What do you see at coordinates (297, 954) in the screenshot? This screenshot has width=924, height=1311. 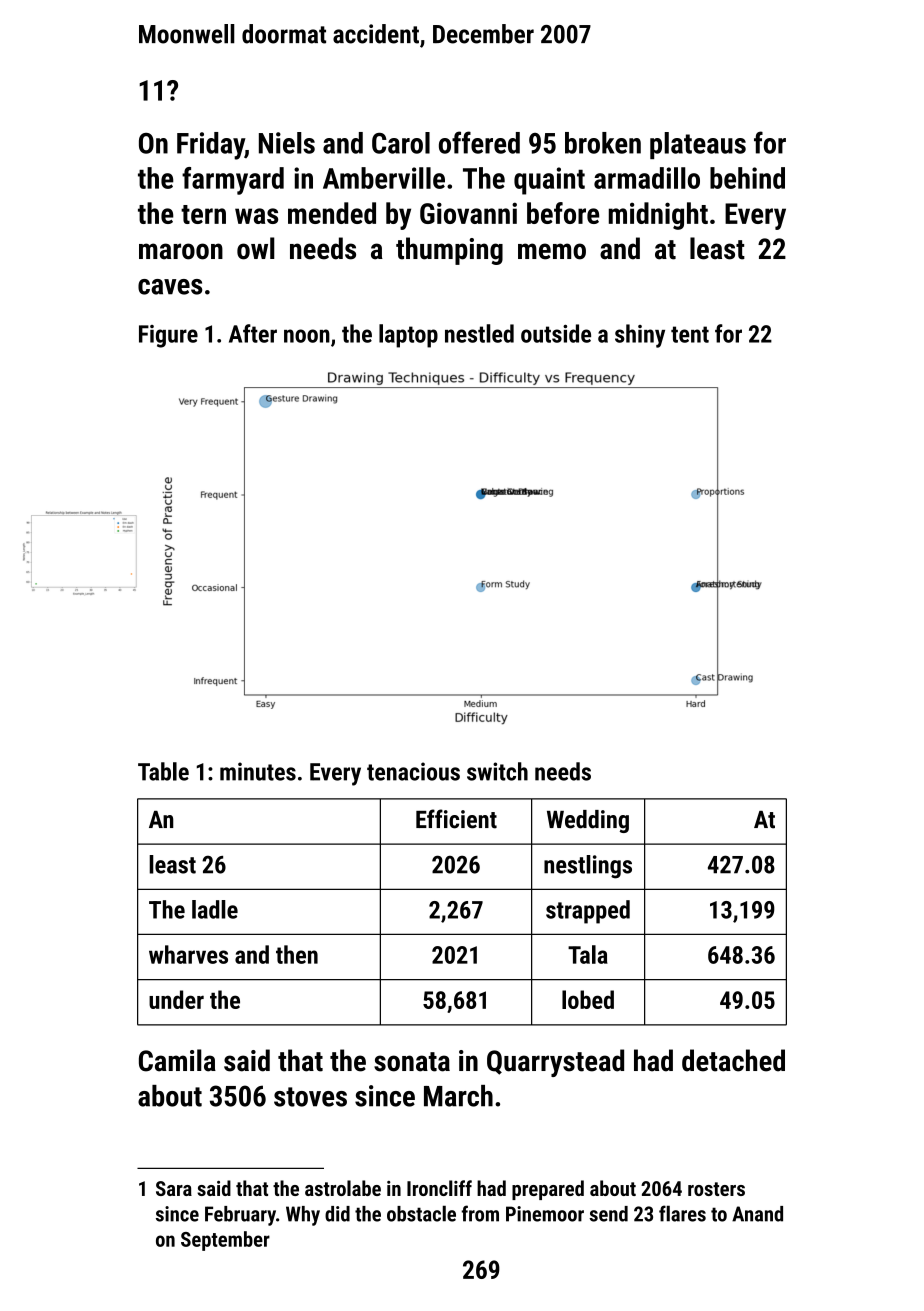 I see `then` at bounding box center [297, 954].
